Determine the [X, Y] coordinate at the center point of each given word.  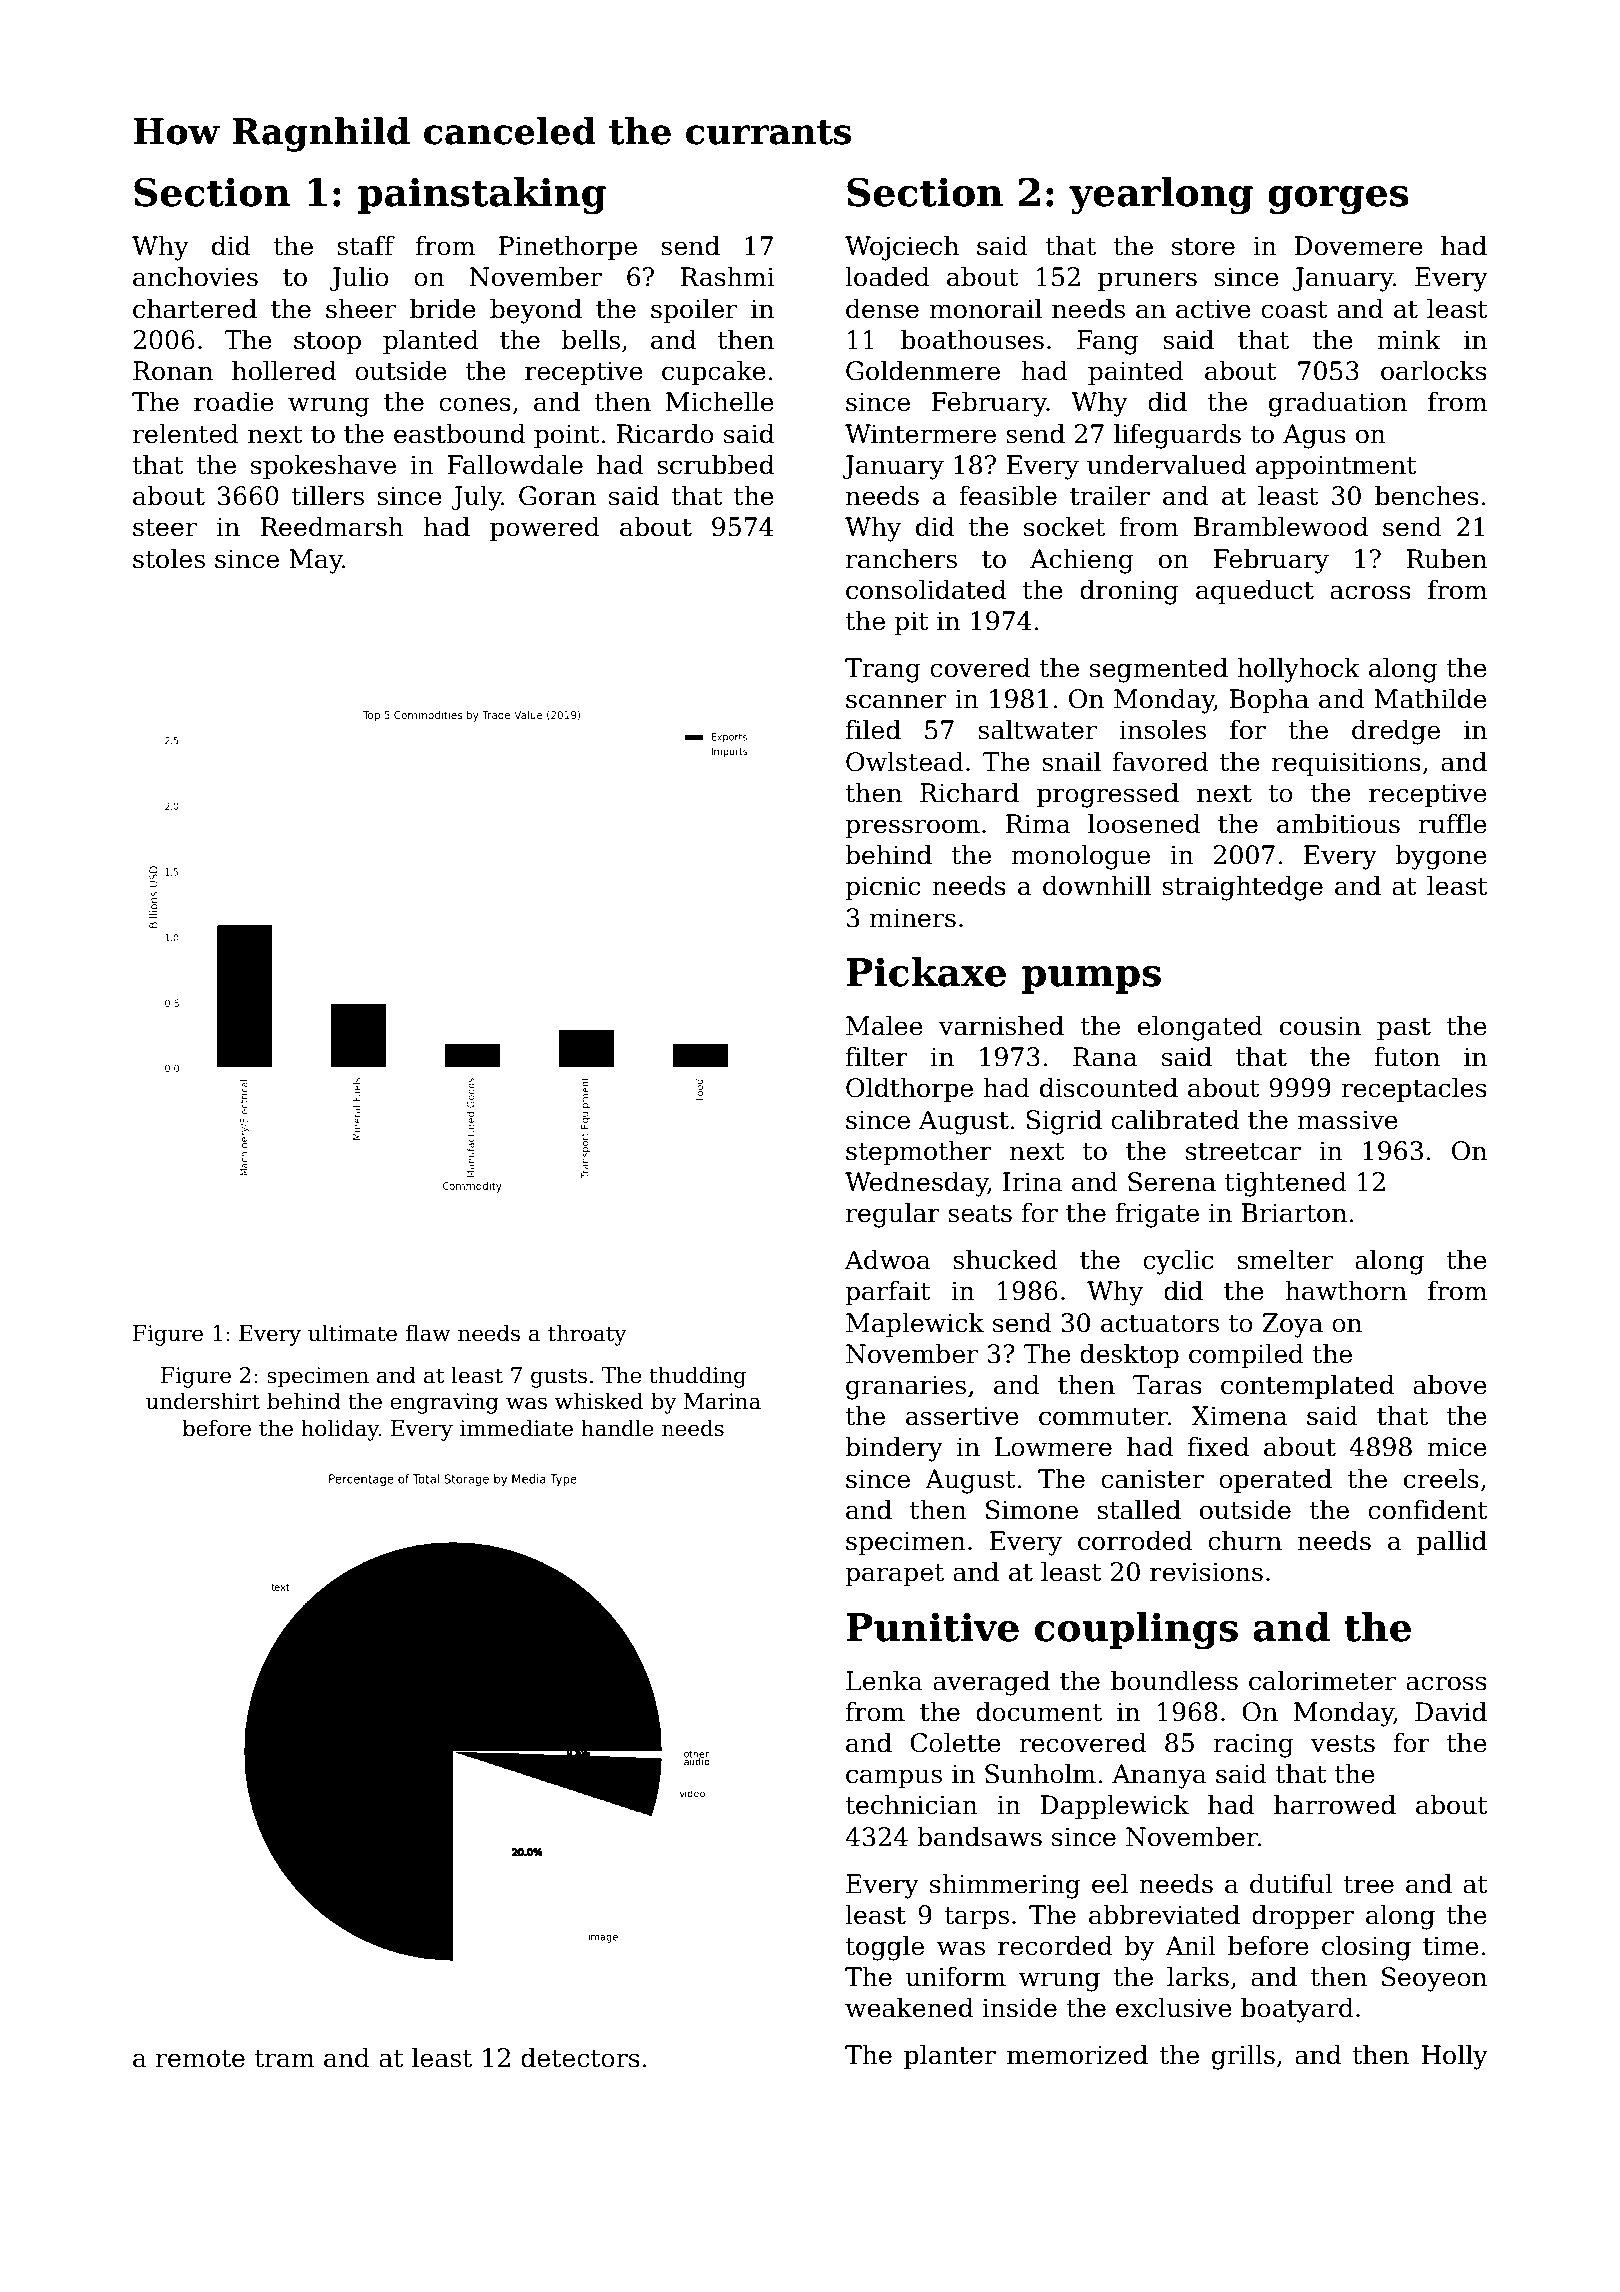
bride [443, 308]
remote [200, 2059]
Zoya [1292, 1325]
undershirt [203, 1401]
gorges [1338, 200]
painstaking [482, 196]
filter [877, 1056]
